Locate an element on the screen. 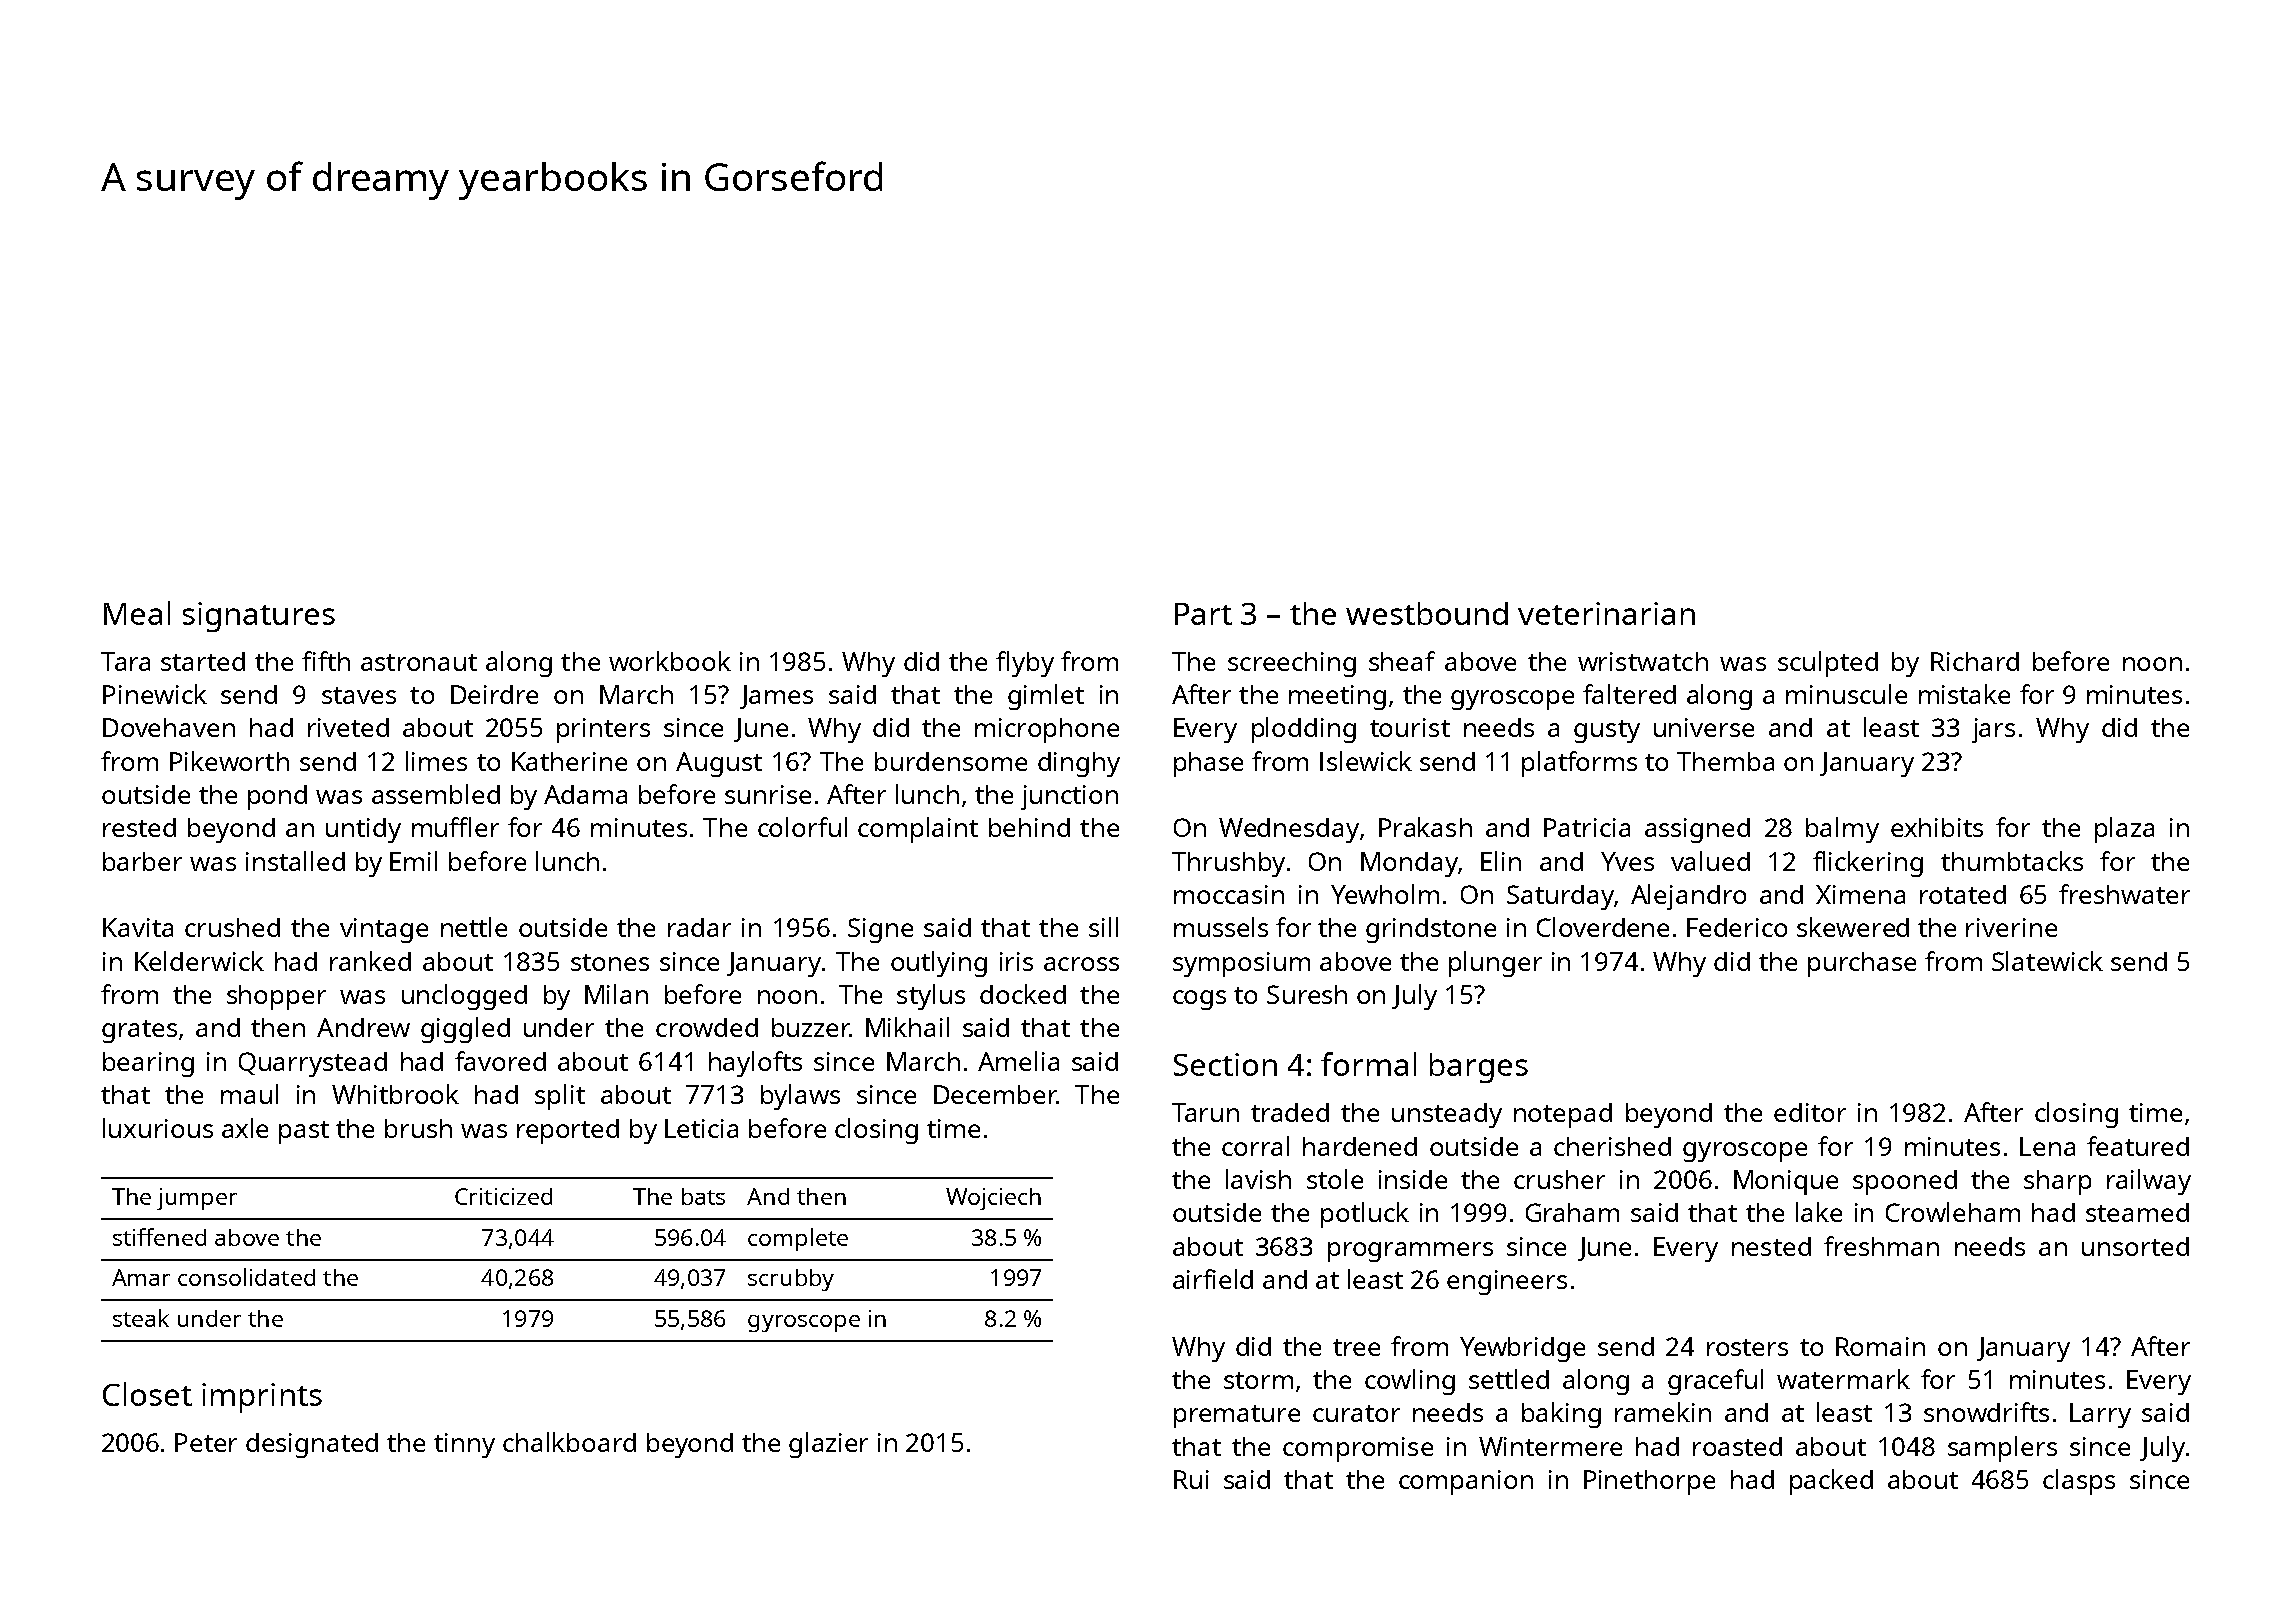 This screenshot has width=2292, height=1620. corral is located at coordinates (1255, 1146).
